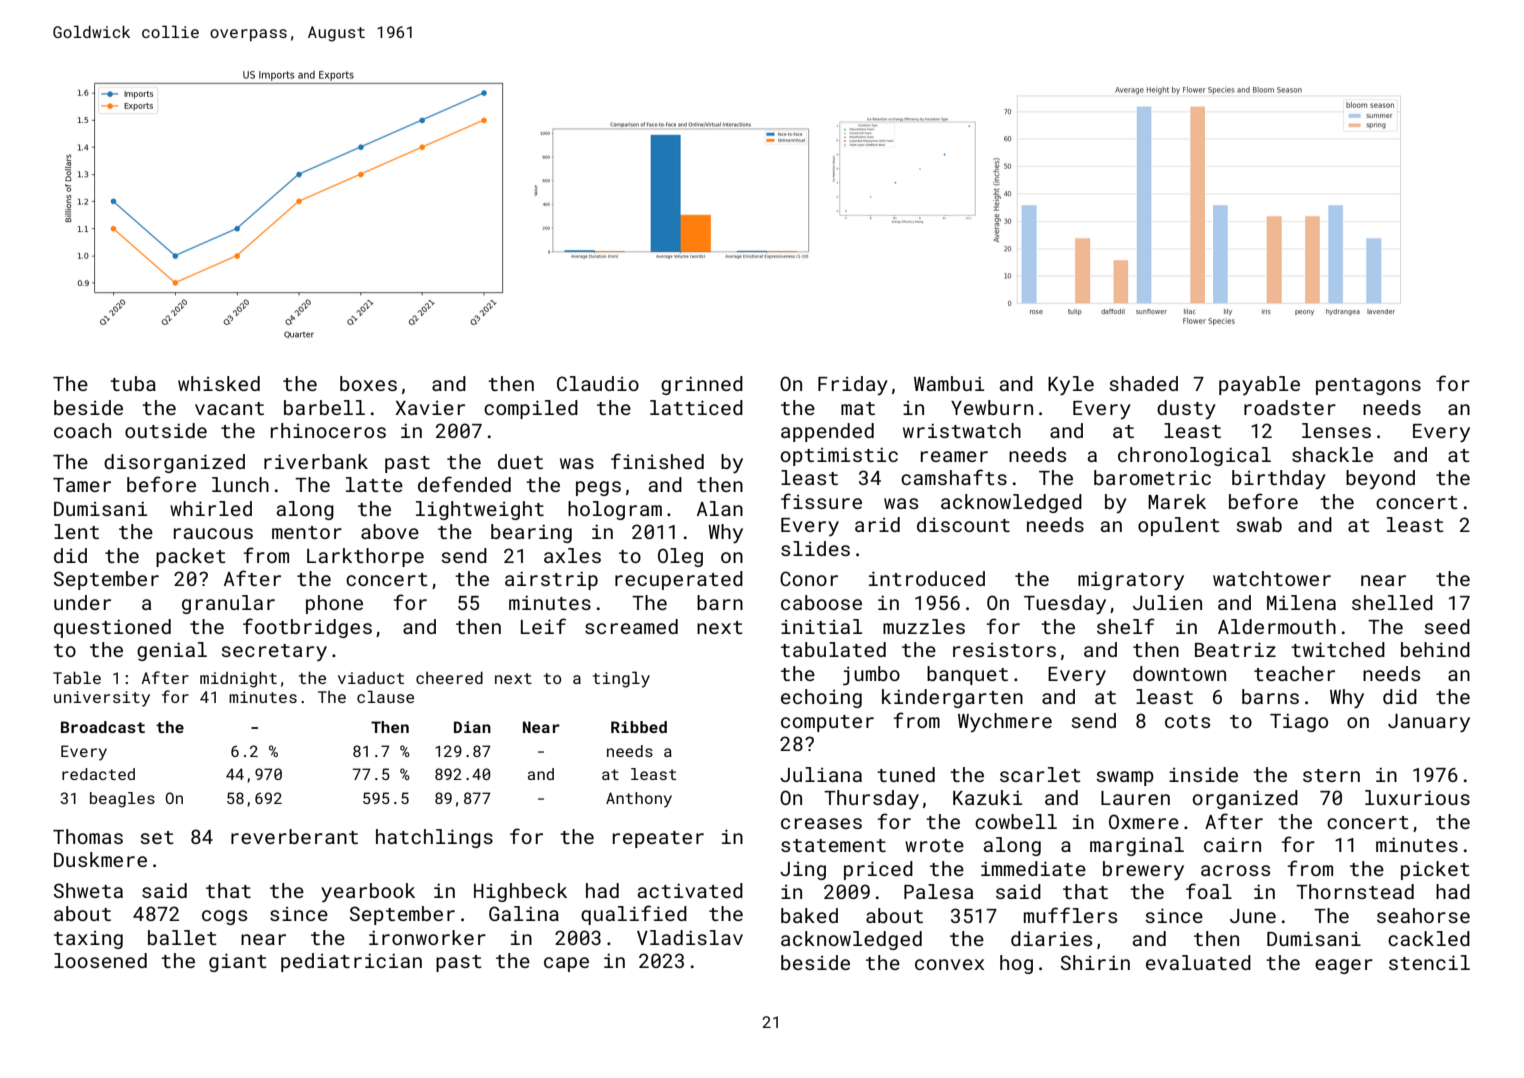 The width and height of the screenshot is (1524, 1078). What do you see at coordinates (949, 383) in the screenshot?
I see `Wambui` at bounding box center [949, 383].
